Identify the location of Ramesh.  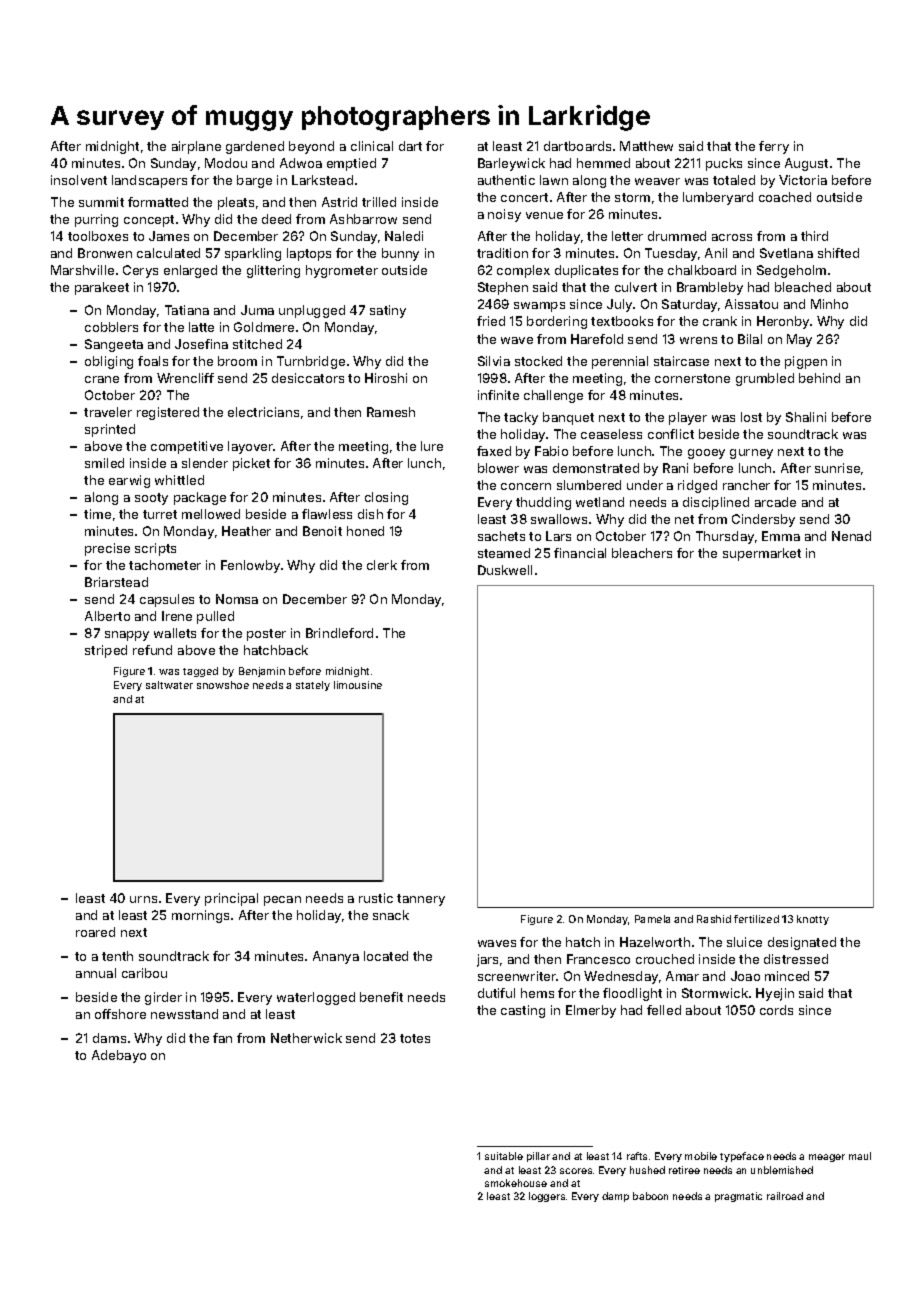
(391, 412).
